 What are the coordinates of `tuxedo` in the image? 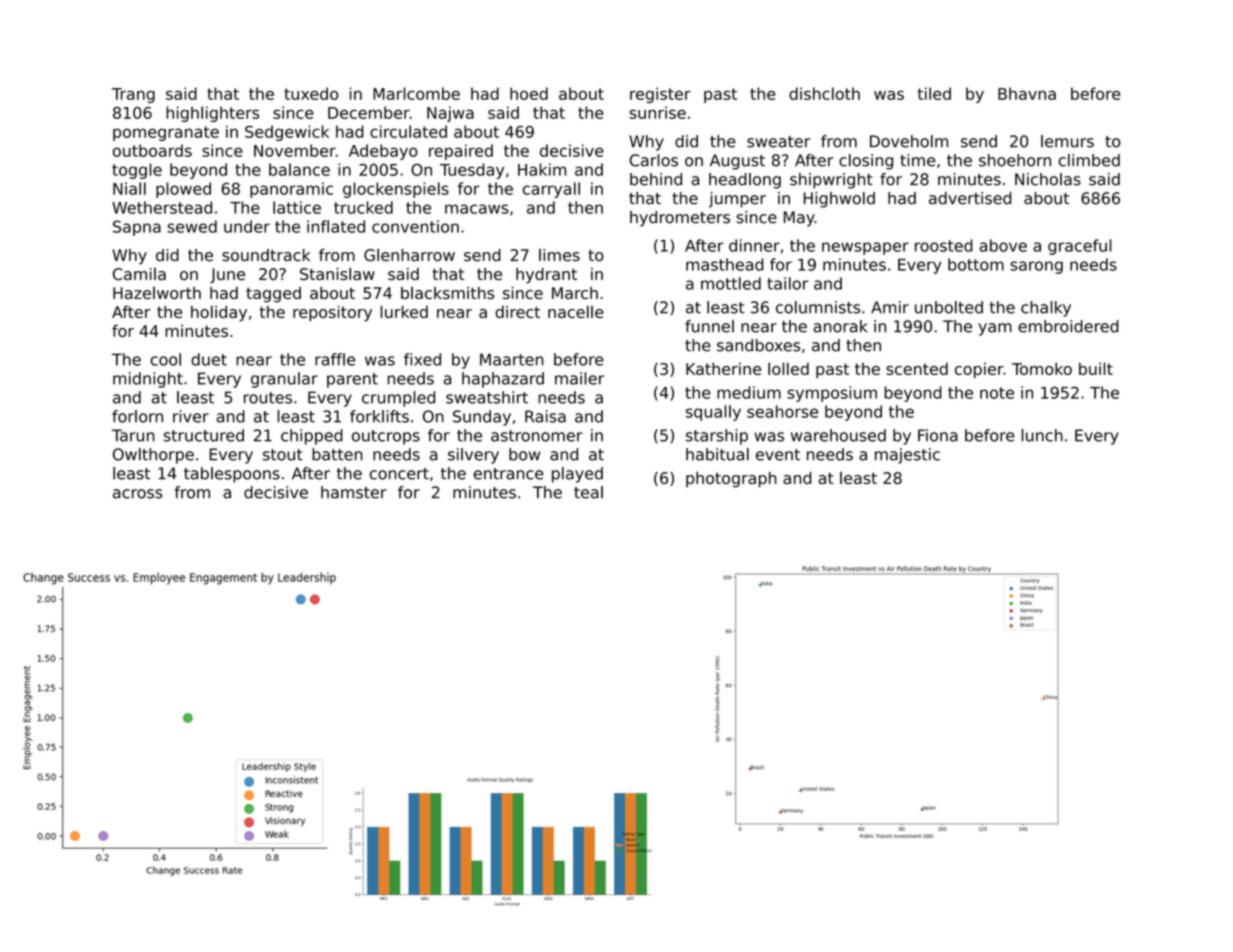 It's located at (311, 93).
